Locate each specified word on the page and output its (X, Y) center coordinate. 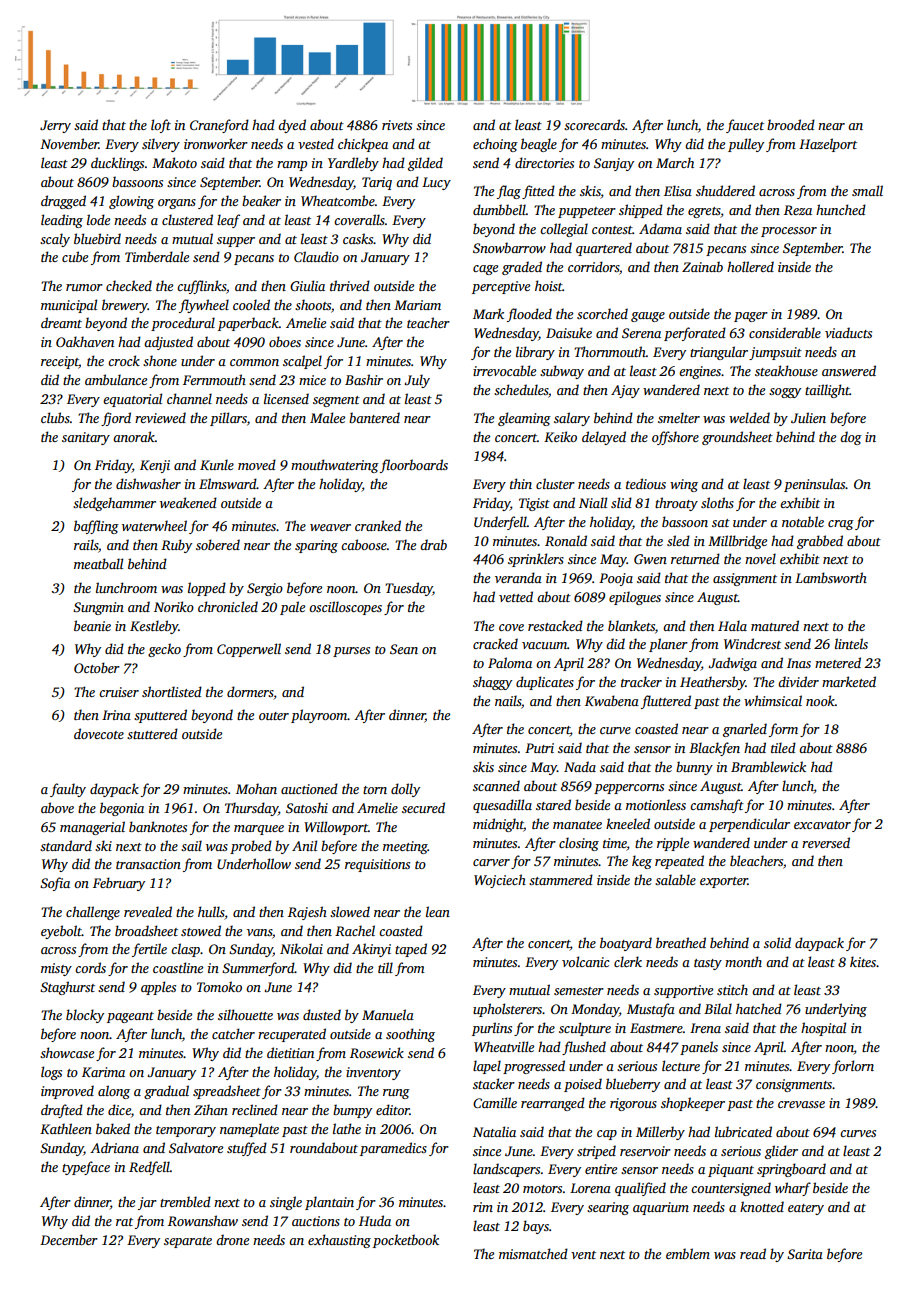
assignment (745, 579)
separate (188, 1242)
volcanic (585, 961)
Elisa (678, 190)
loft (161, 126)
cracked (495, 643)
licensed (286, 398)
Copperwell (249, 650)
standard (66, 845)
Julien (808, 417)
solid (777, 942)
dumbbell (499, 209)
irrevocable (504, 370)
